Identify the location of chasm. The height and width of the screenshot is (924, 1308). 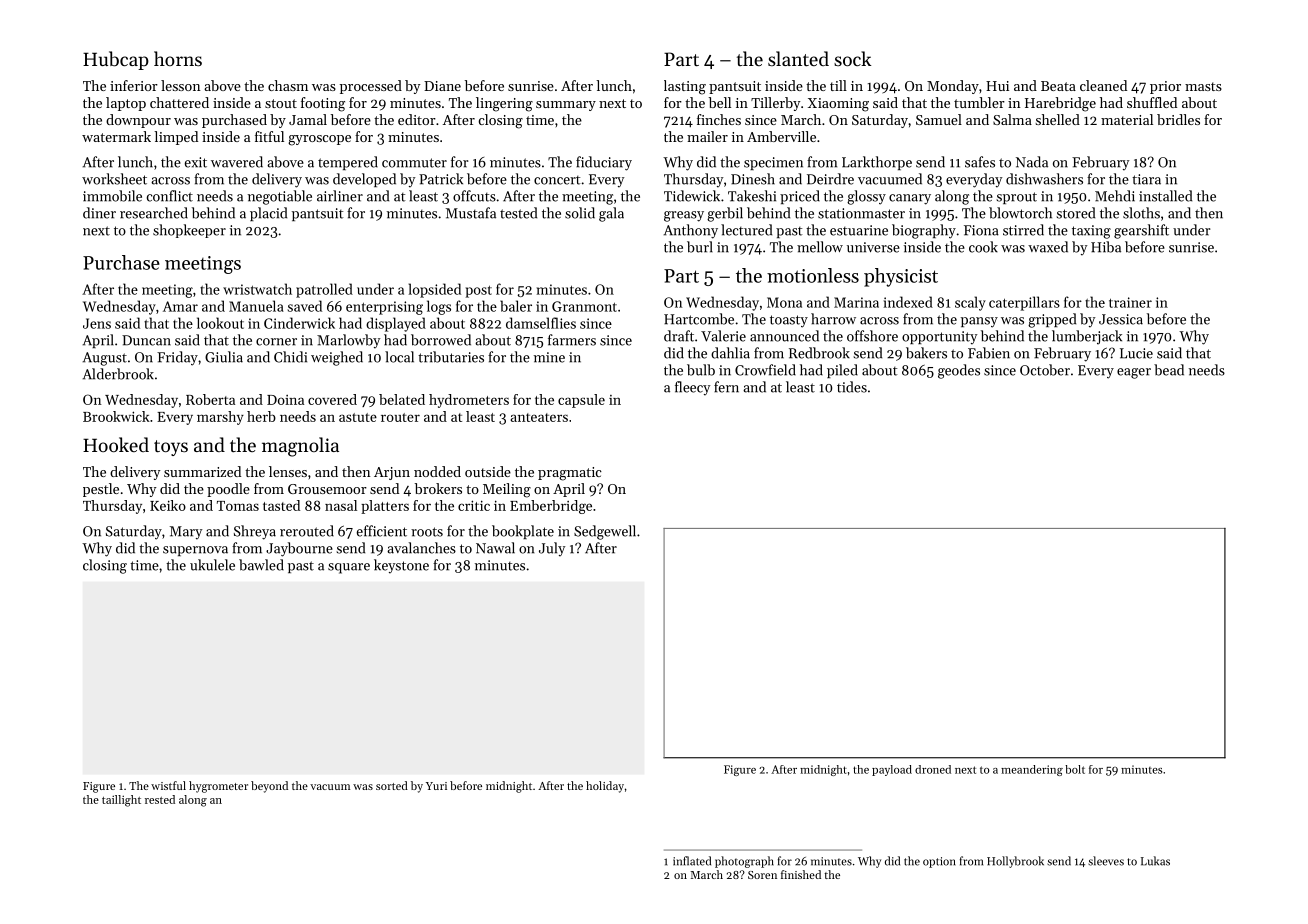
(288, 85).
